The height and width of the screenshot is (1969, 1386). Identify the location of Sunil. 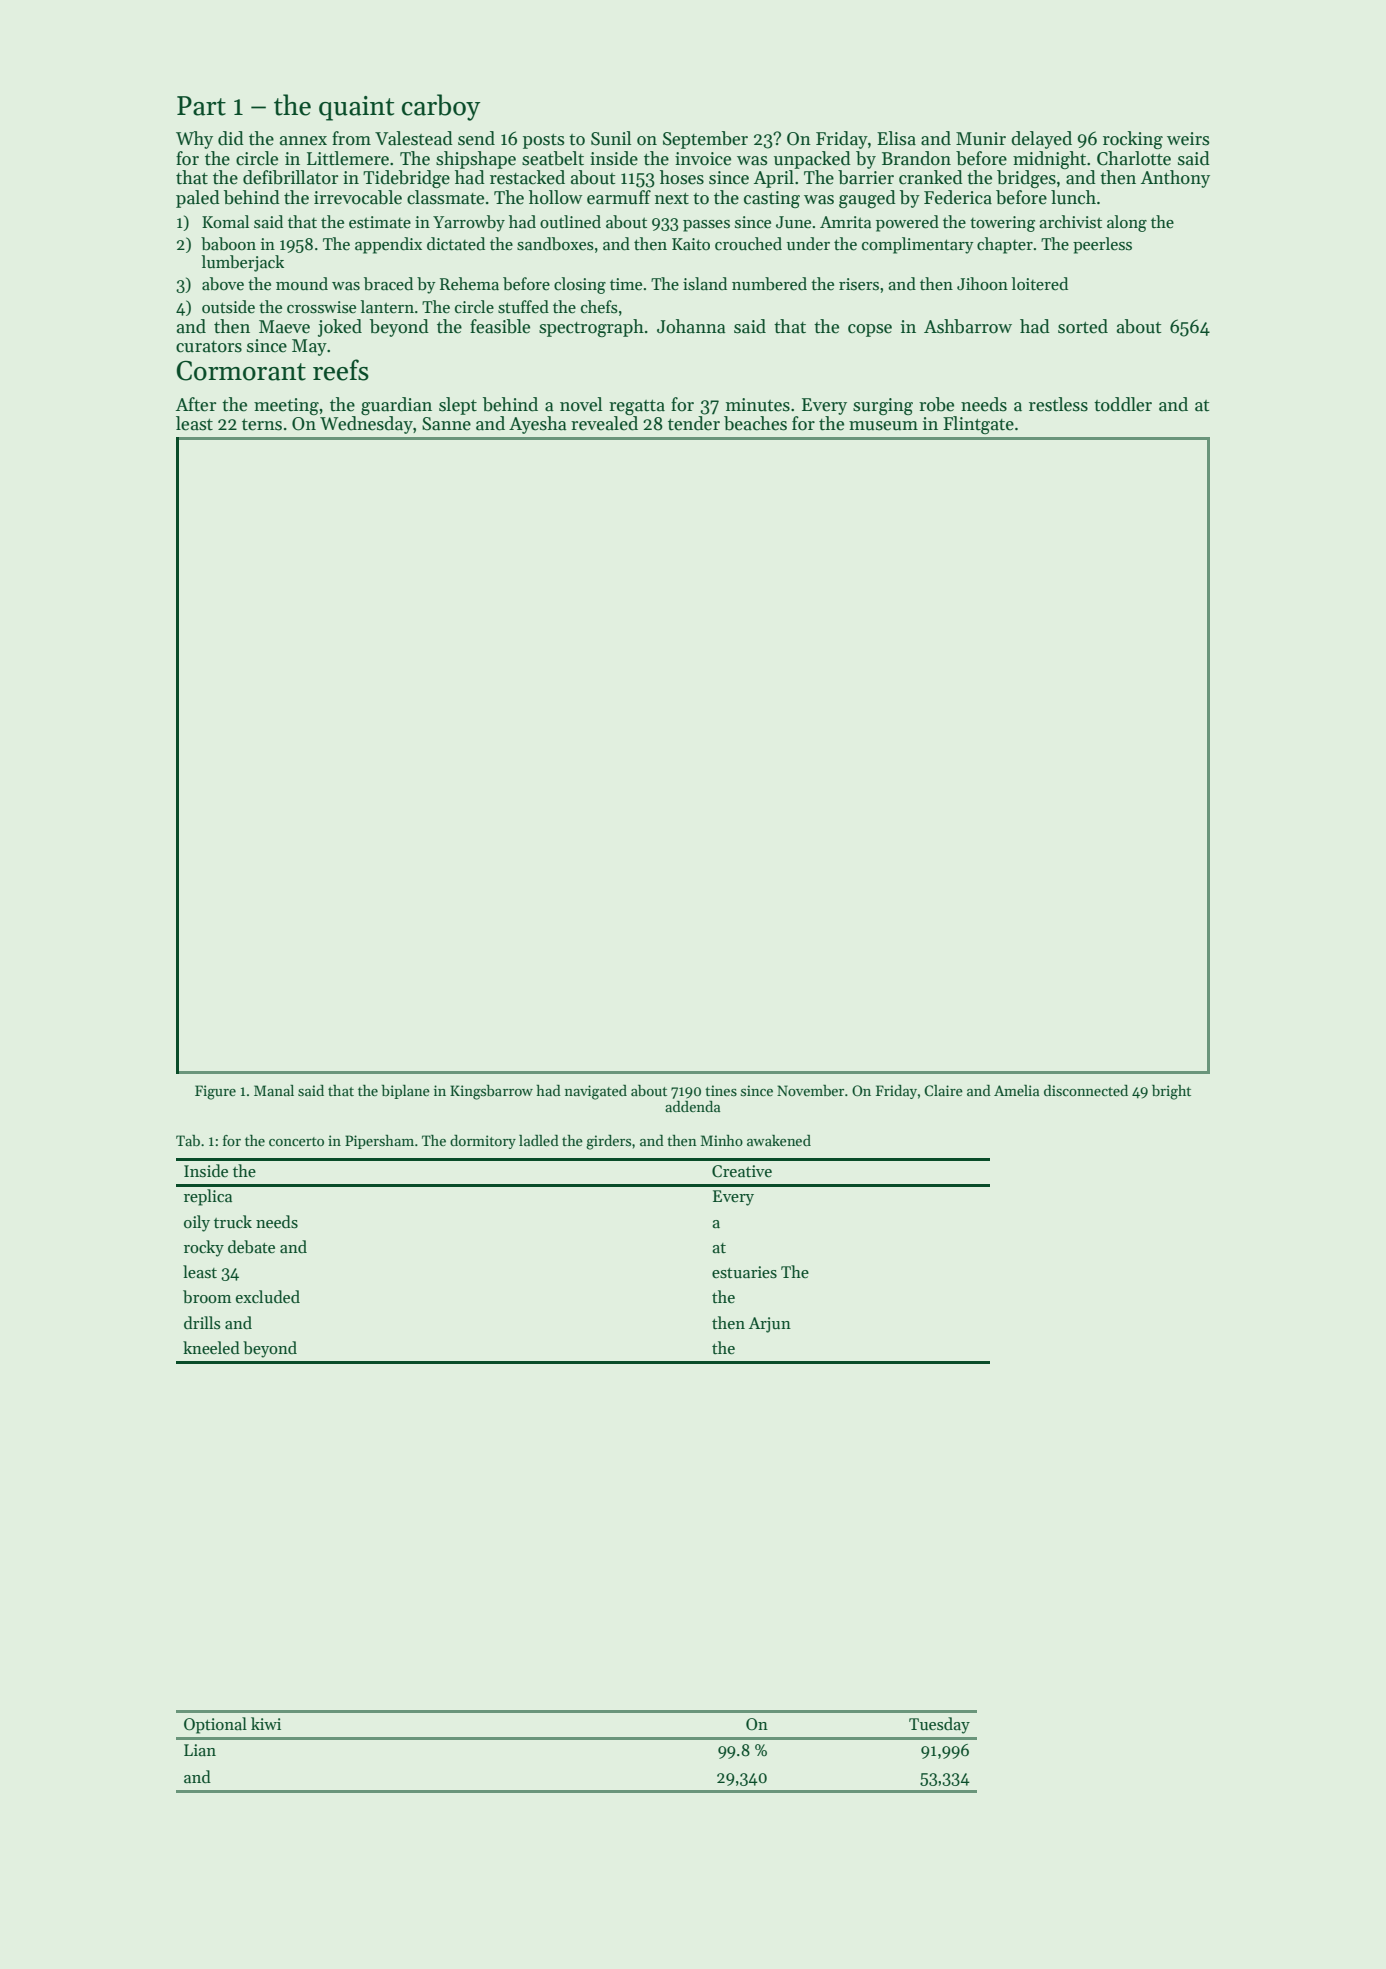
(611, 138).
